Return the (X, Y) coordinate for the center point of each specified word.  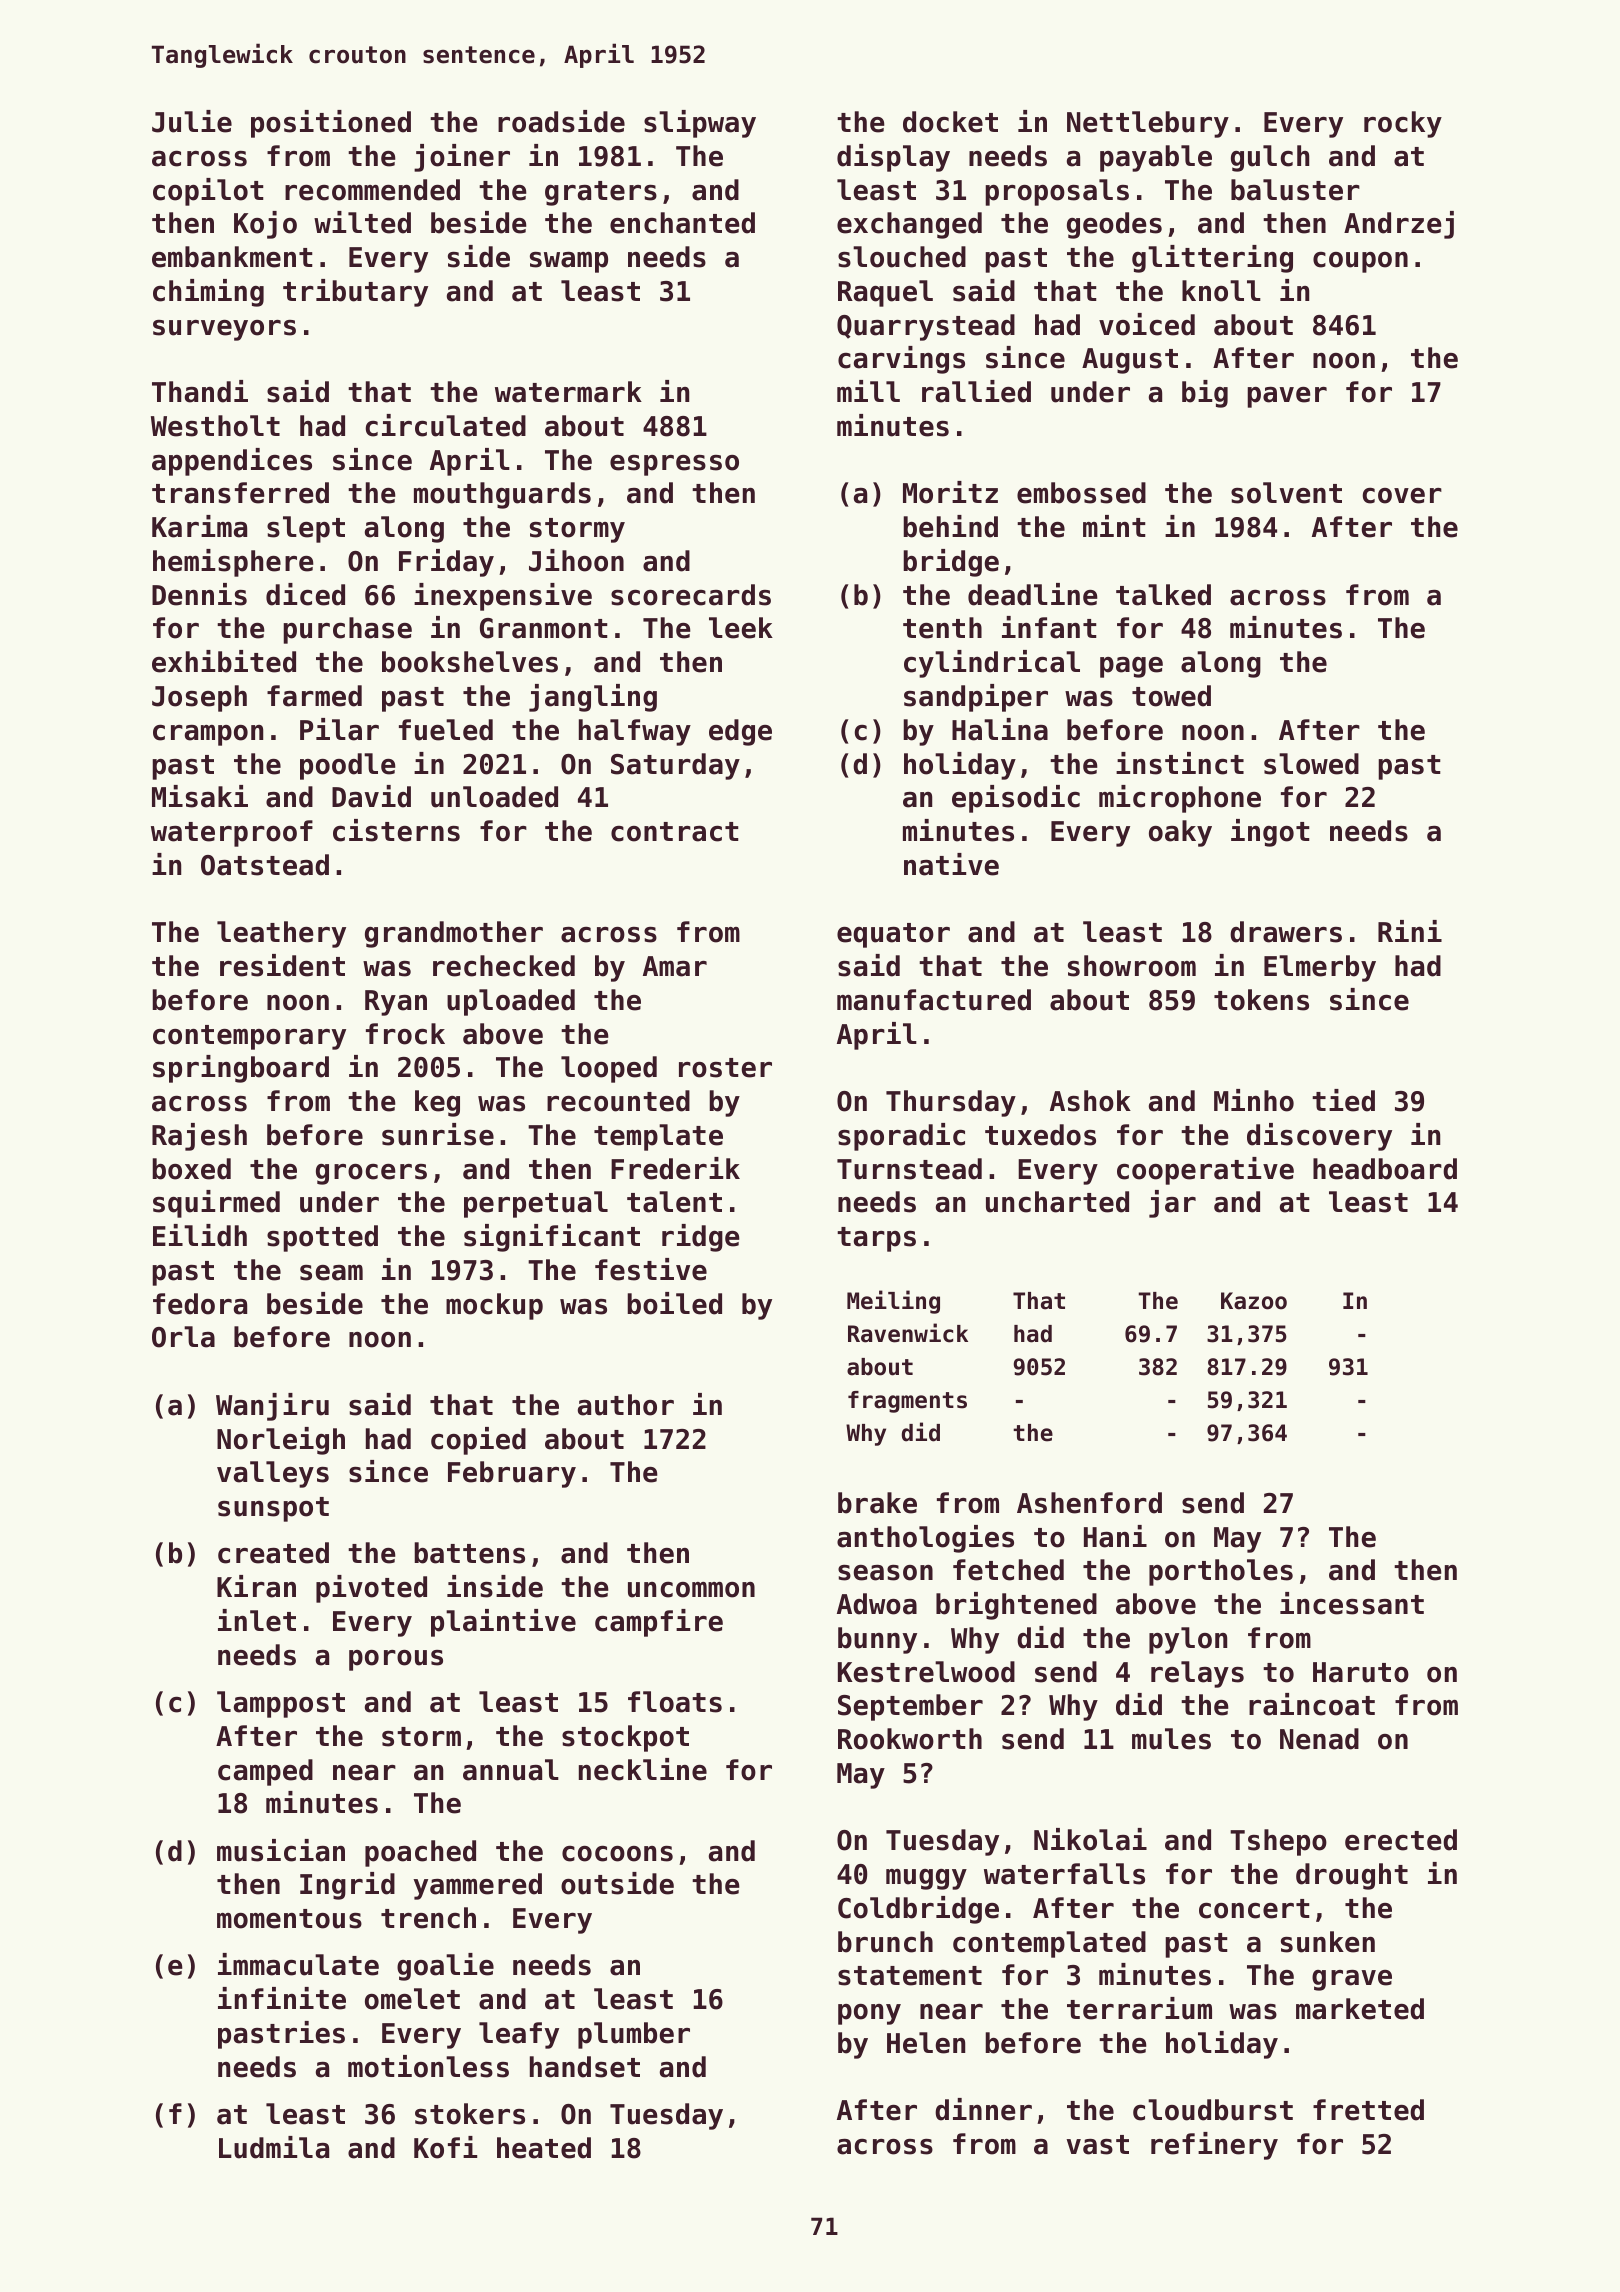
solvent (1286, 493)
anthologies (925, 1539)
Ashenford (1089, 1503)
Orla (183, 1337)
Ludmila (274, 2147)
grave (1352, 1980)
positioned (331, 124)
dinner (983, 2109)
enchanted (682, 223)
